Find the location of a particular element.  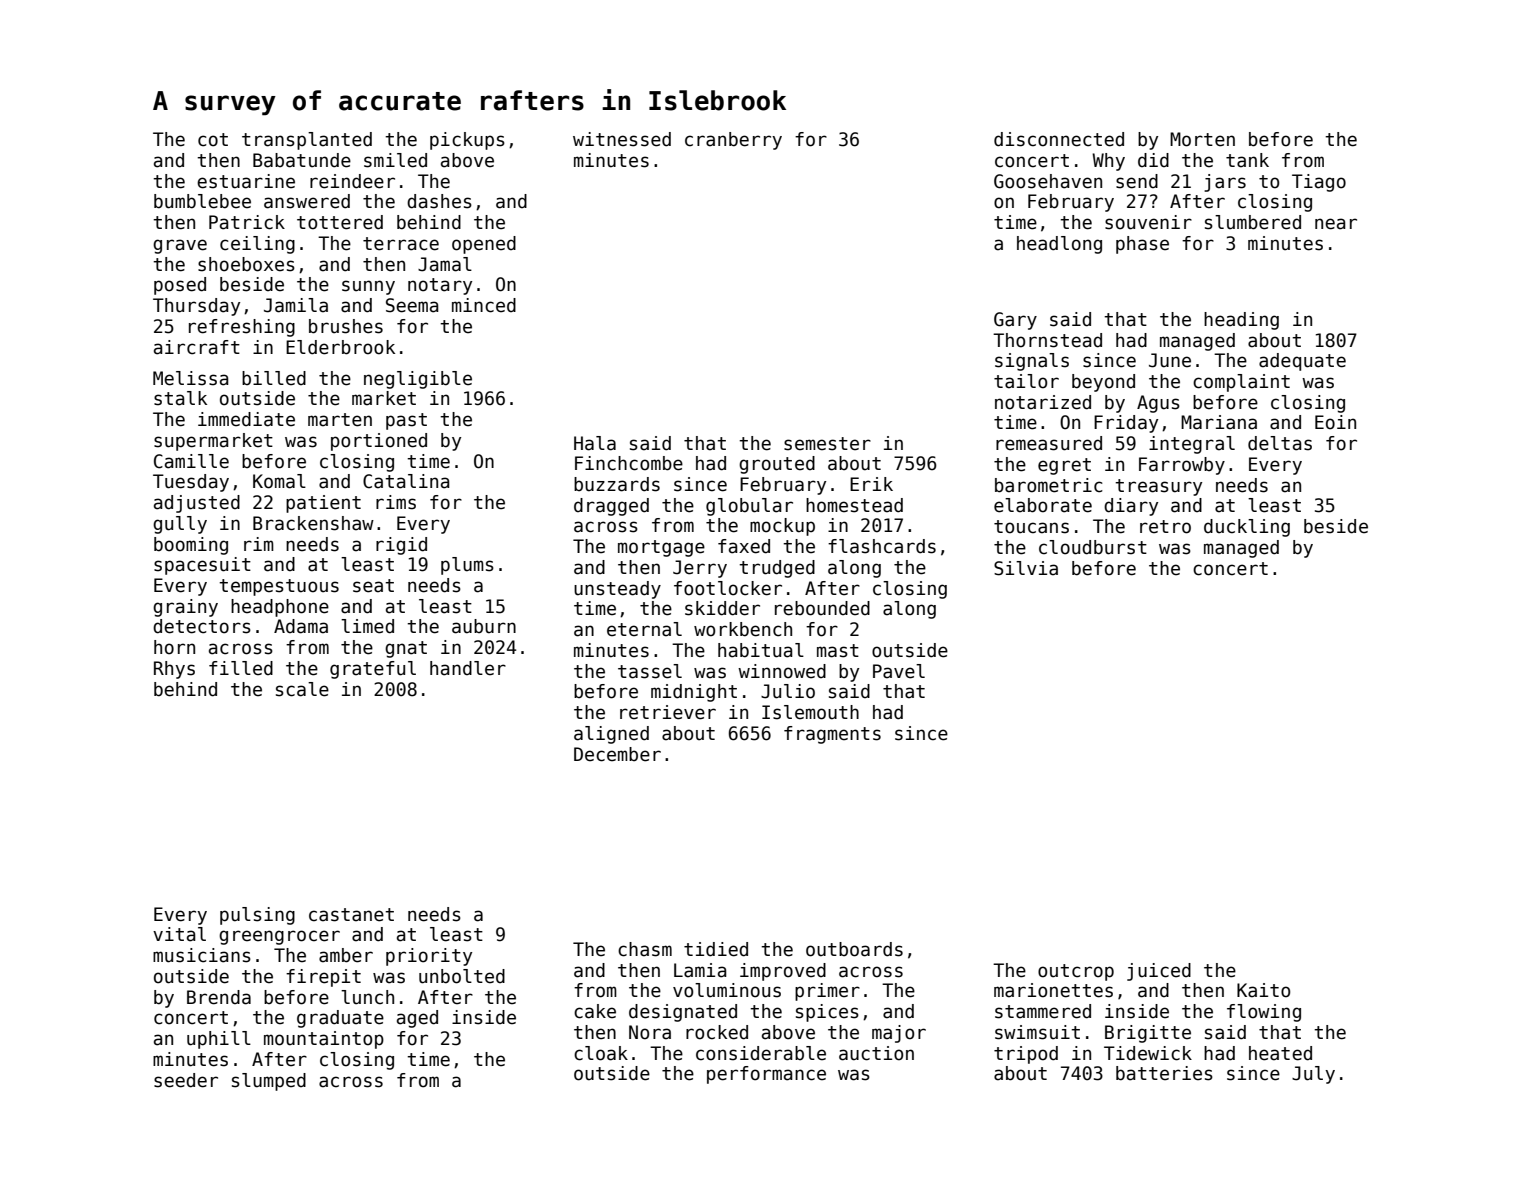

fragments is located at coordinates (832, 735).
